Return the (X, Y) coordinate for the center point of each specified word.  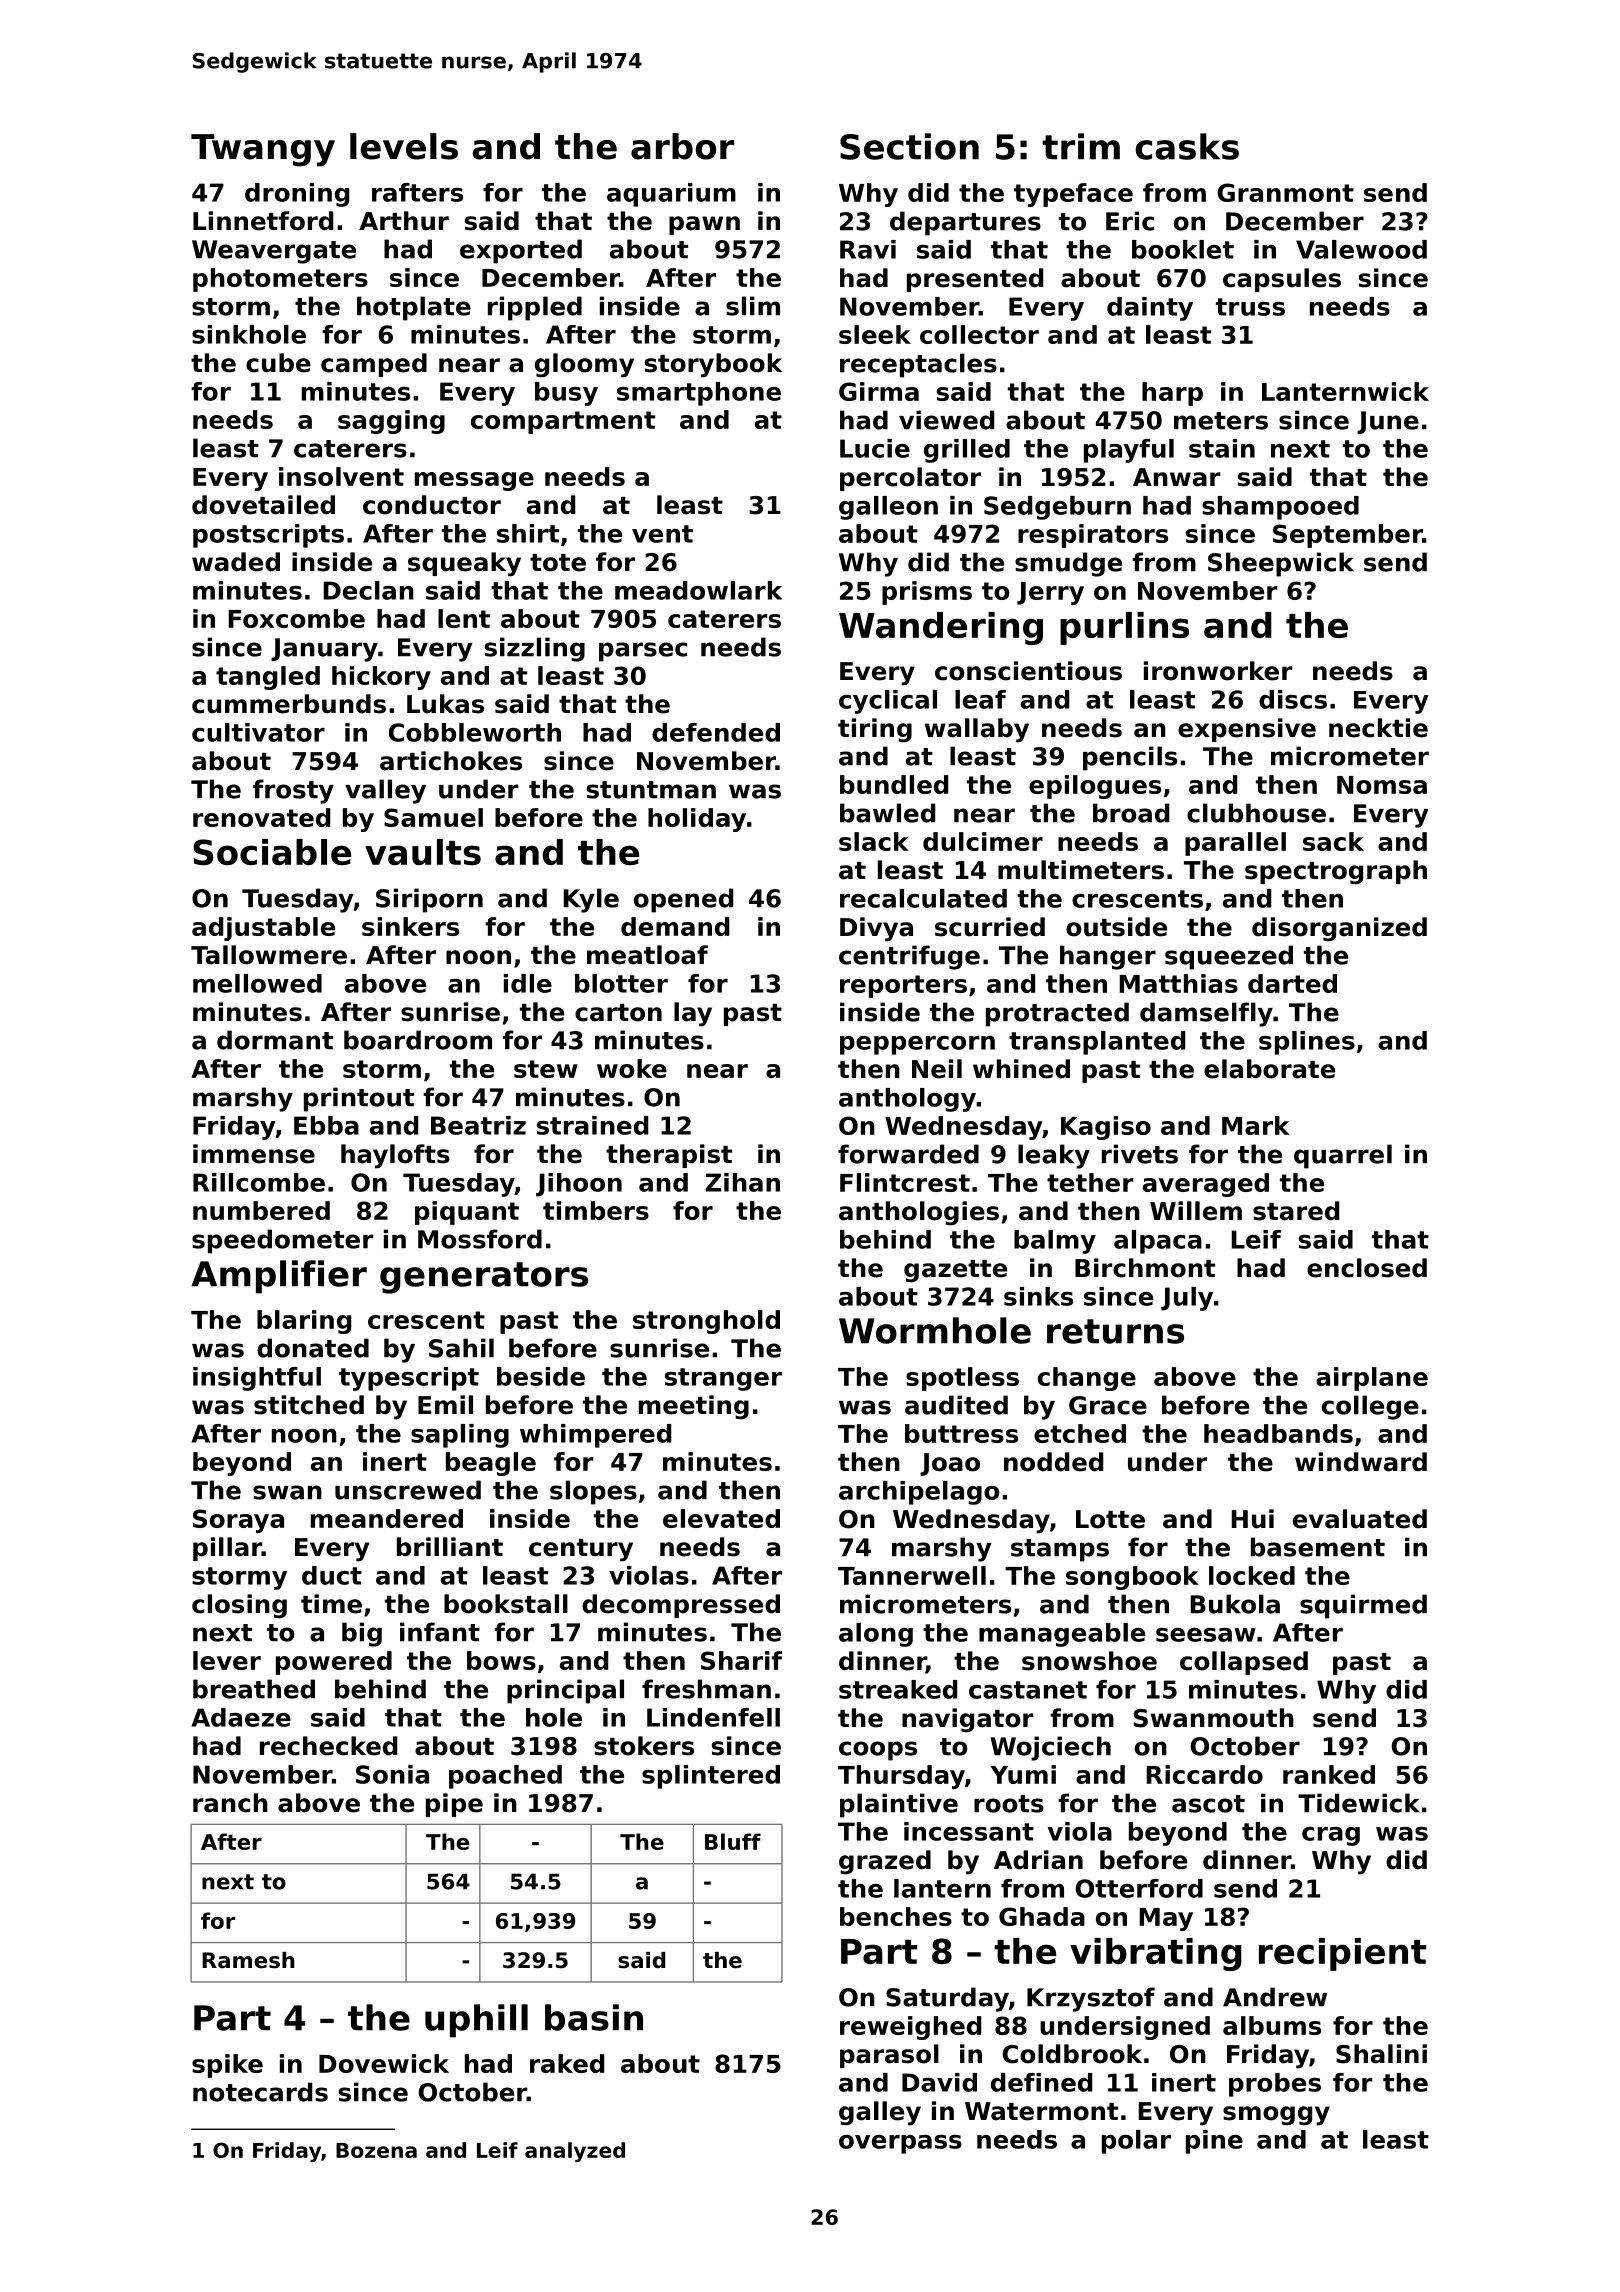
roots (1009, 1804)
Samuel (433, 817)
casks (1187, 146)
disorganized (1339, 929)
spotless (962, 1379)
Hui (1252, 1519)
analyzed (575, 2152)
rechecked (328, 1746)
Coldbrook (1072, 2054)
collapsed (1244, 1663)
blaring (304, 1322)
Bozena (376, 2150)
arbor (682, 146)
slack (874, 841)
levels (404, 146)
